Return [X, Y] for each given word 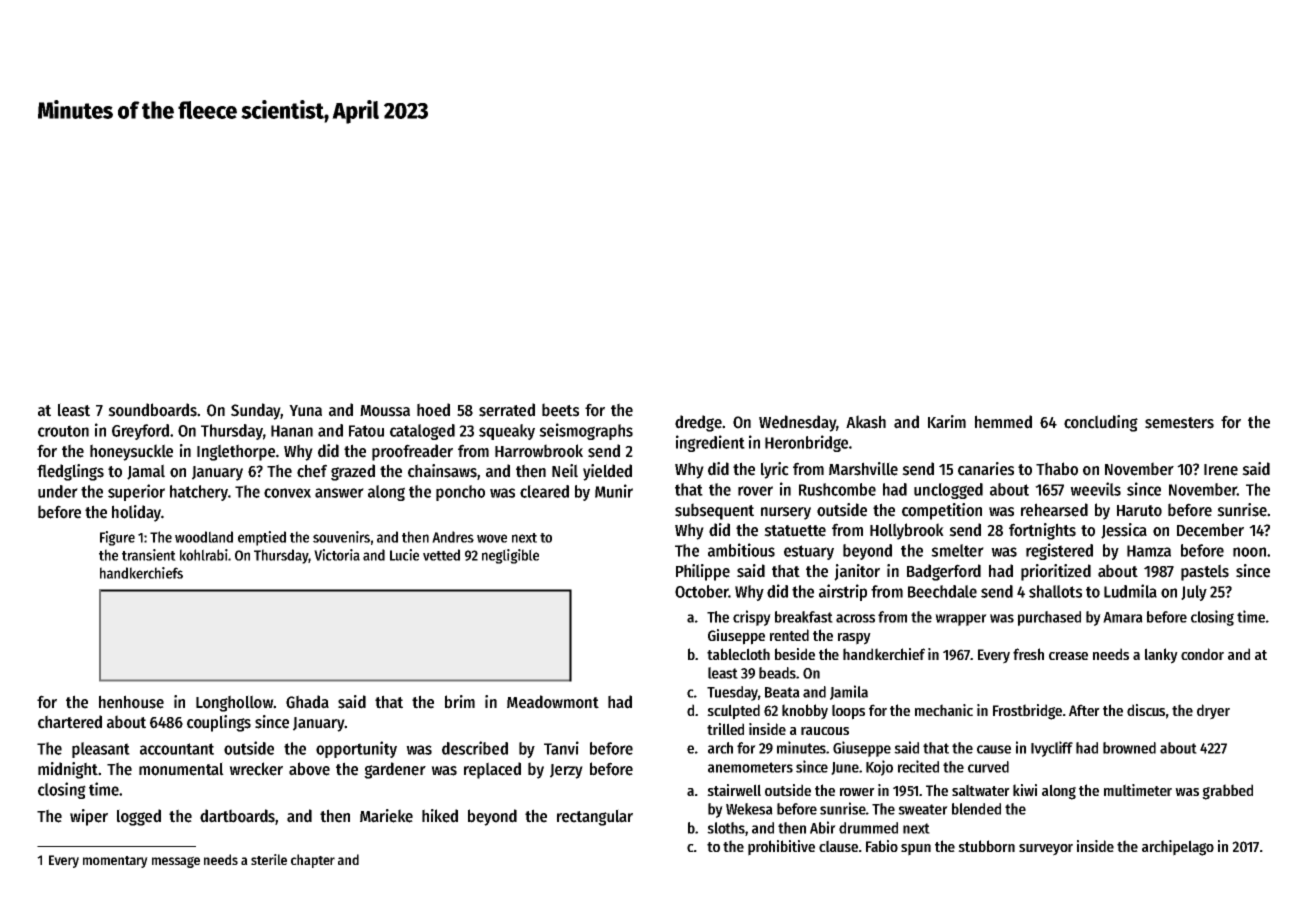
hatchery [199, 493]
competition [942, 511]
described [475, 748]
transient [149, 555]
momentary [115, 862]
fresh [1028, 654]
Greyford [140, 432]
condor [1202, 654]
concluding [1101, 423]
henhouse [131, 702]
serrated [507, 410]
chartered [70, 722]
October [702, 591]
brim [460, 702]
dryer [1213, 712]
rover [755, 491]
